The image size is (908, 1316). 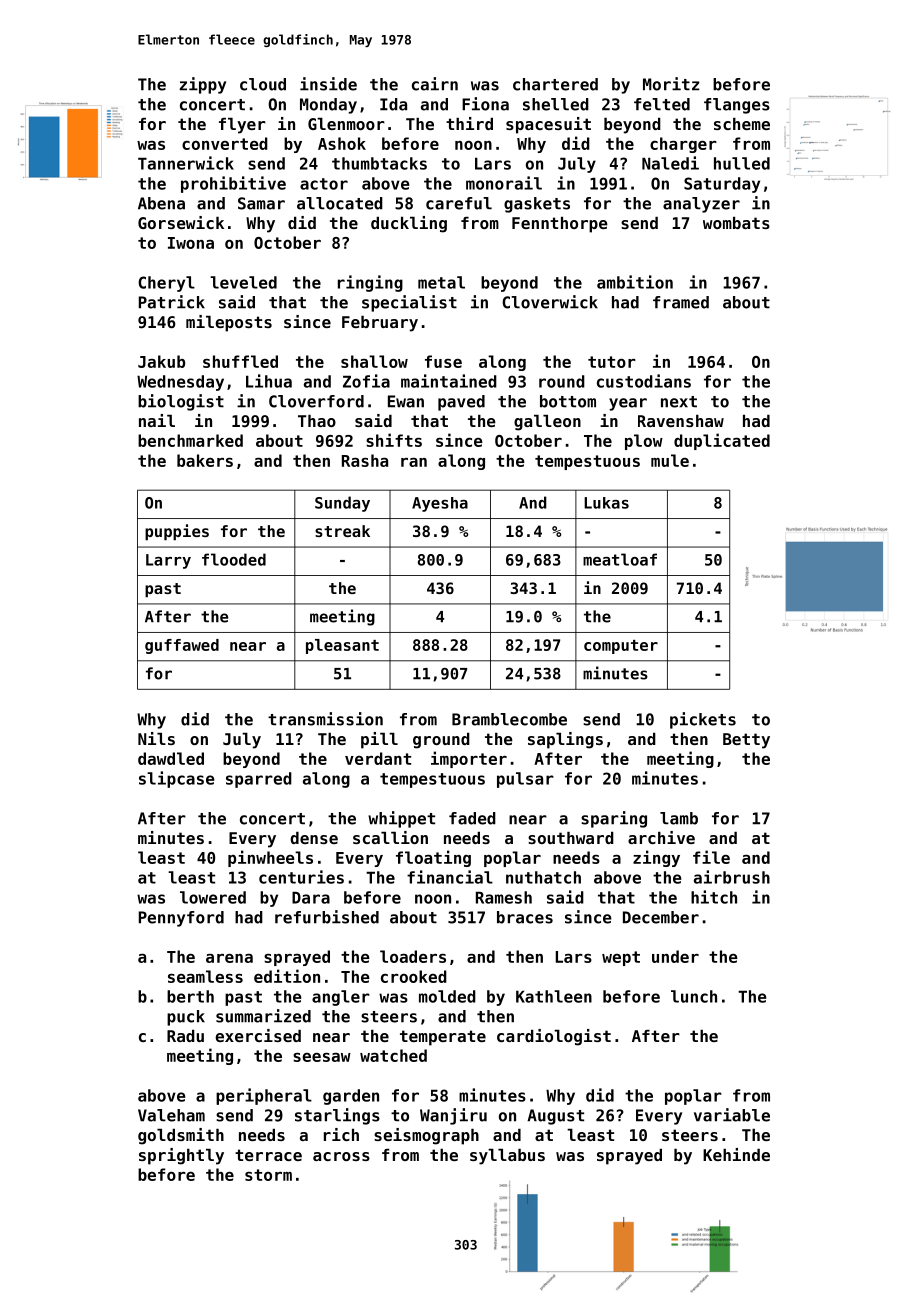 What do you see at coordinates (181, 919) in the screenshot?
I see `Pennyford` at bounding box center [181, 919].
